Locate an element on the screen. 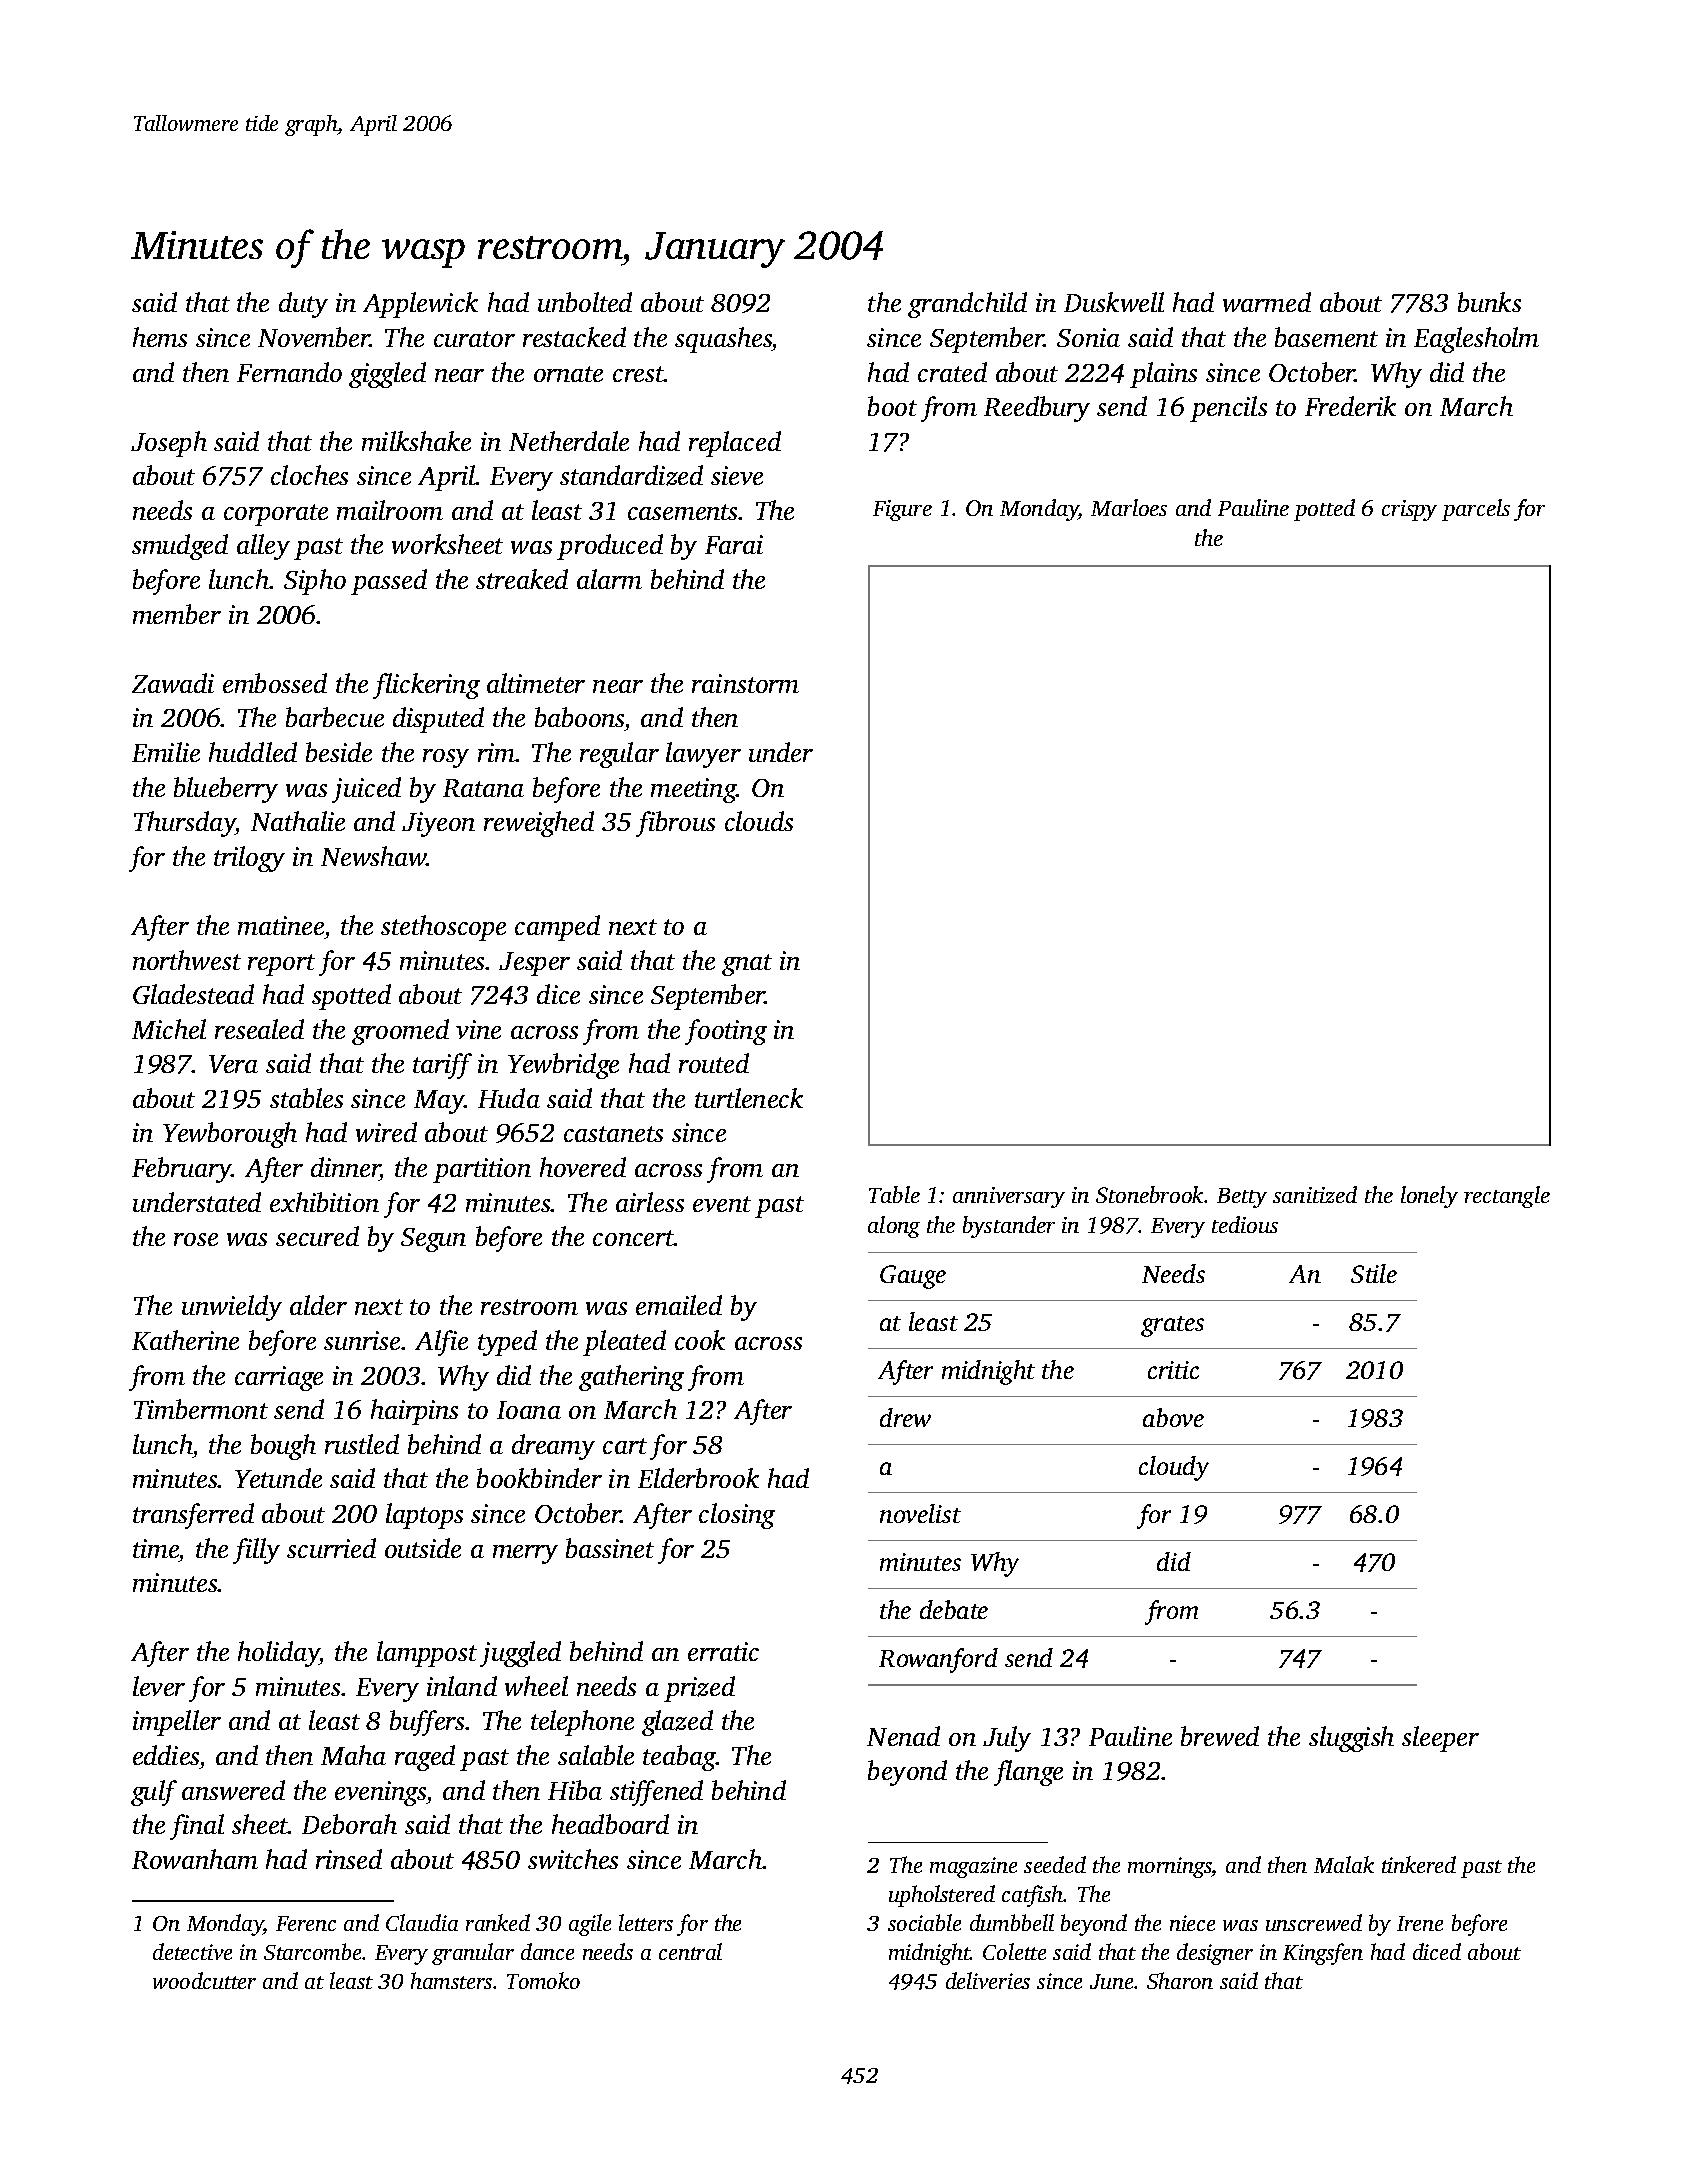 The height and width of the screenshot is (2178, 1683). resealed is located at coordinates (259, 1029).
